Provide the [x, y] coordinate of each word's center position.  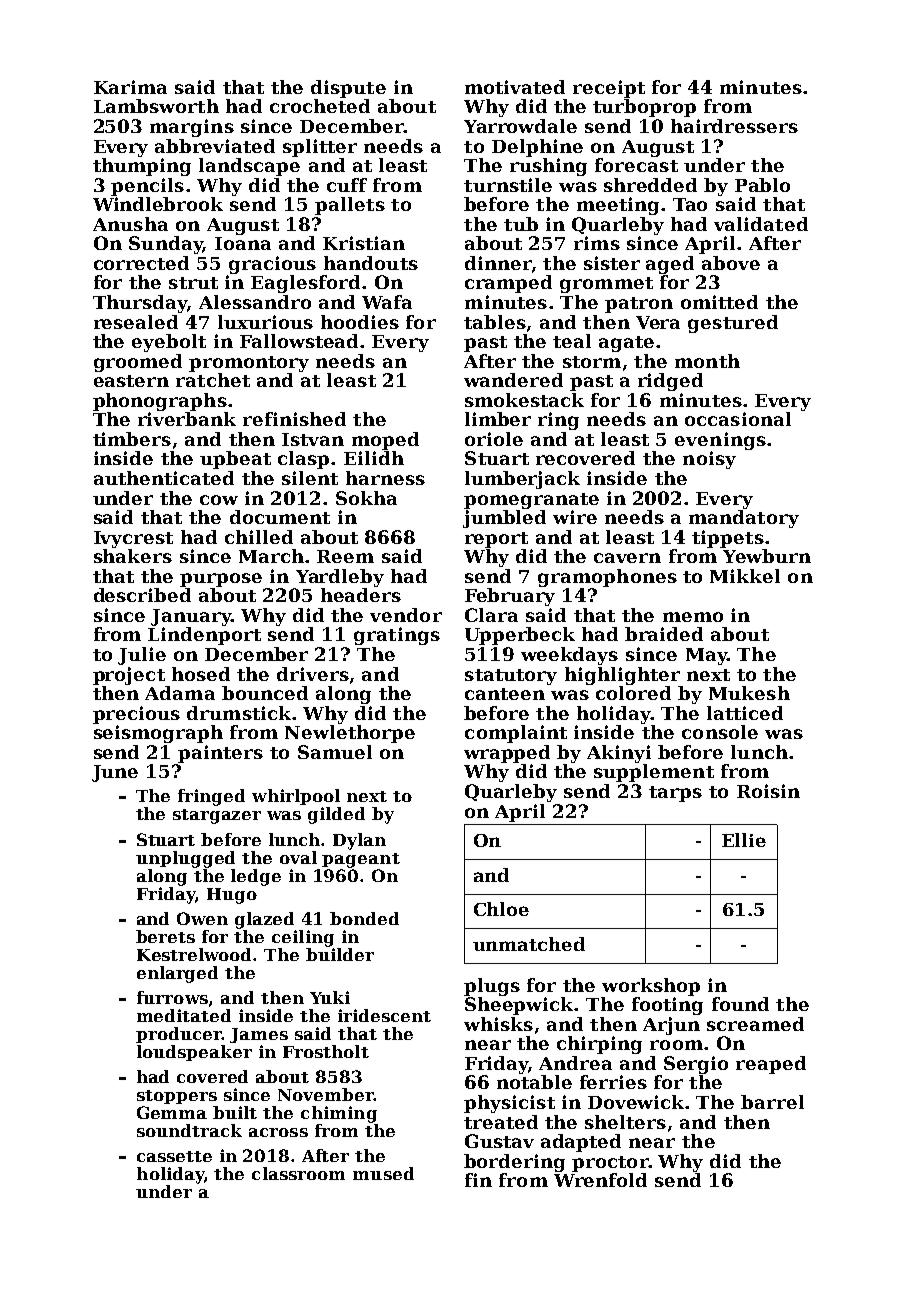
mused [383, 1173]
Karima [130, 87]
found [740, 1004]
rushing [548, 167]
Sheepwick [519, 1006]
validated [761, 224]
